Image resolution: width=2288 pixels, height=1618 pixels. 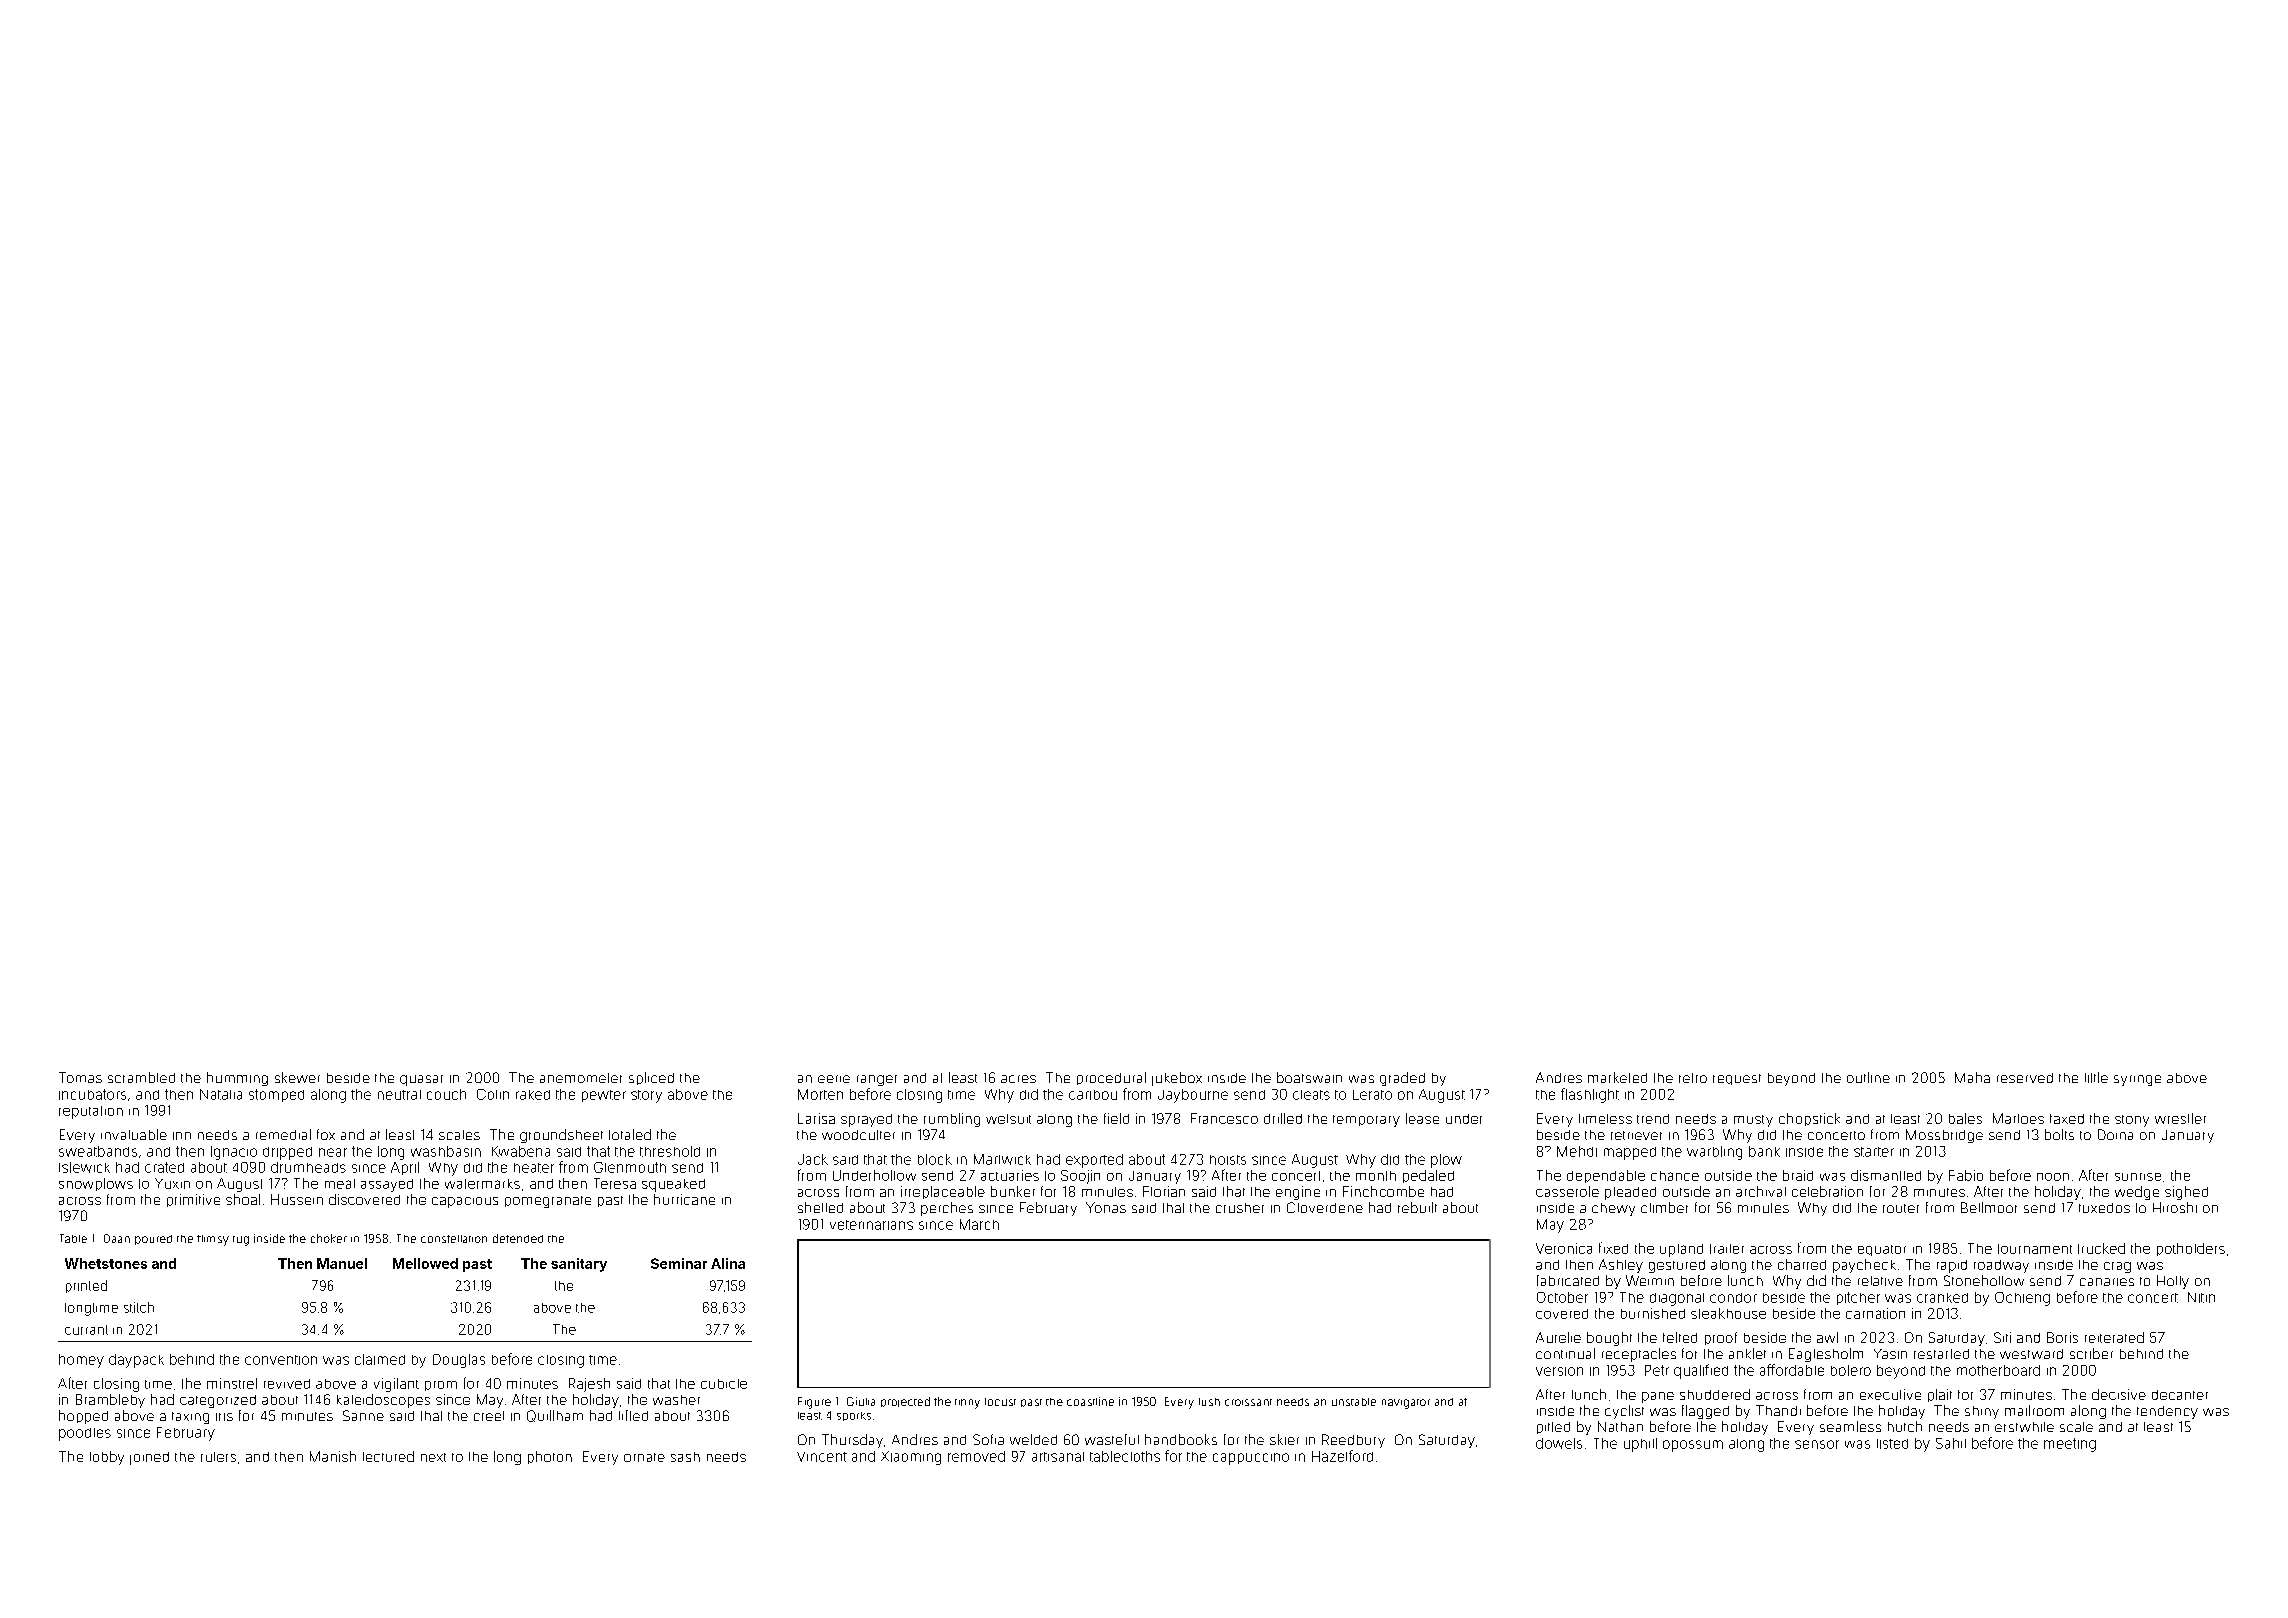 I want to click on lobby, so click(x=107, y=1458).
